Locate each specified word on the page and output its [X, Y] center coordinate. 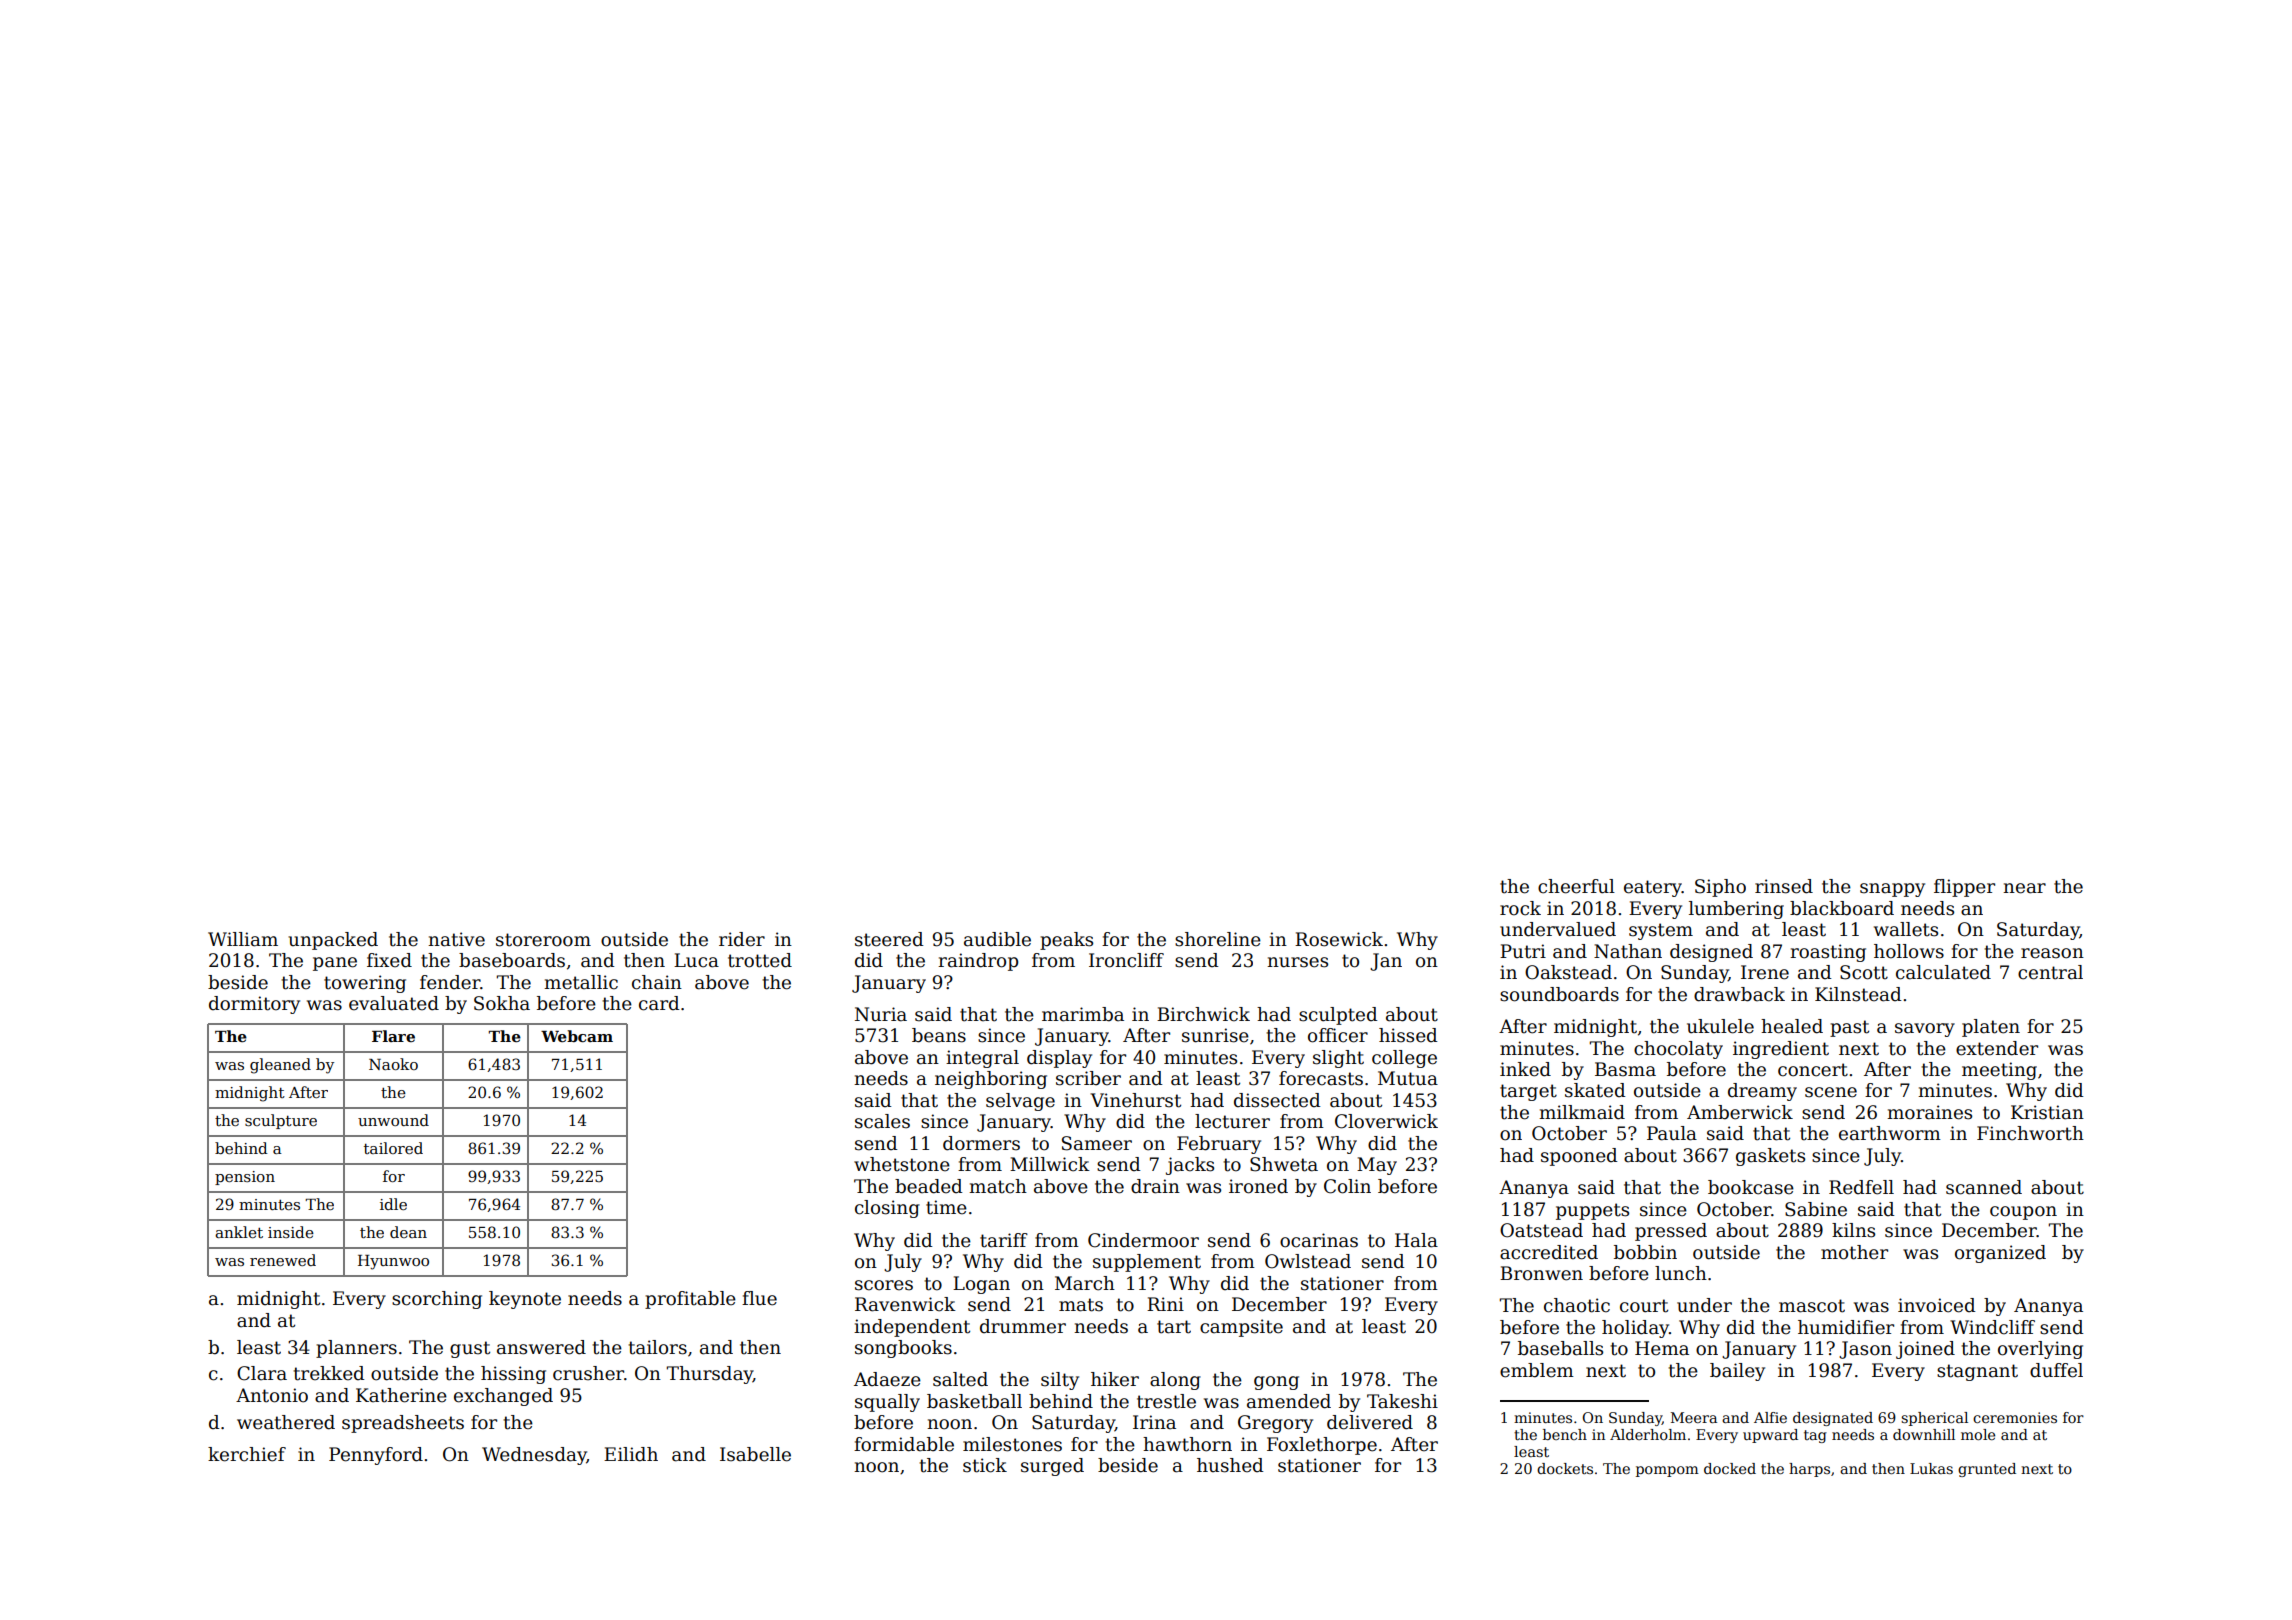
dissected [1277, 1100]
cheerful [1576, 886]
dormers [981, 1143]
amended [1289, 1401]
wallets [1906, 929]
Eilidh [631, 1454]
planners [356, 1349]
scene [1831, 1092]
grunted [1987, 1470]
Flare [393, 1036]
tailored [393, 1148]
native [456, 939]
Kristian [2047, 1112]
